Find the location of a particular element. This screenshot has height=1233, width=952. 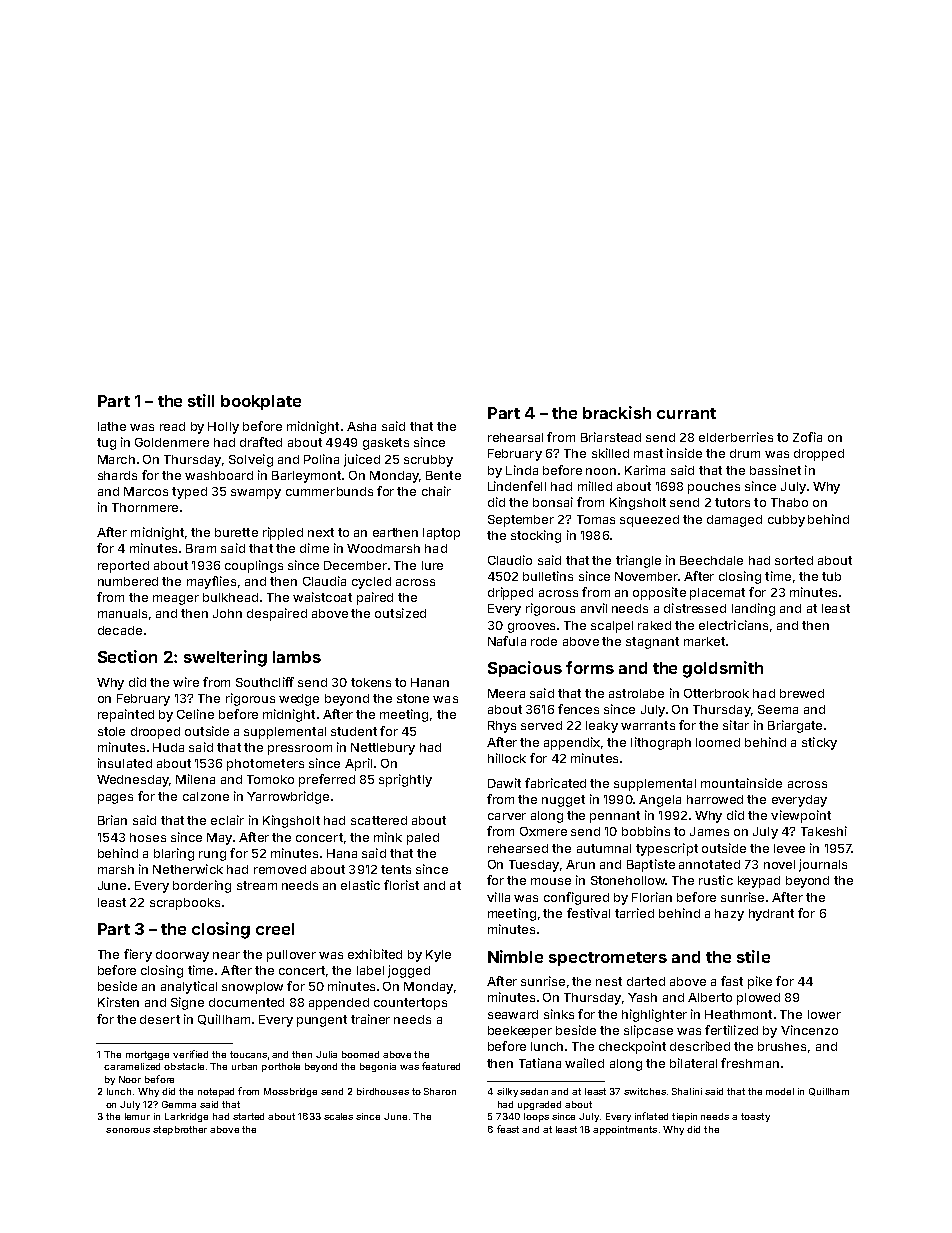

scrubby is located at coordinates (428, 461).
